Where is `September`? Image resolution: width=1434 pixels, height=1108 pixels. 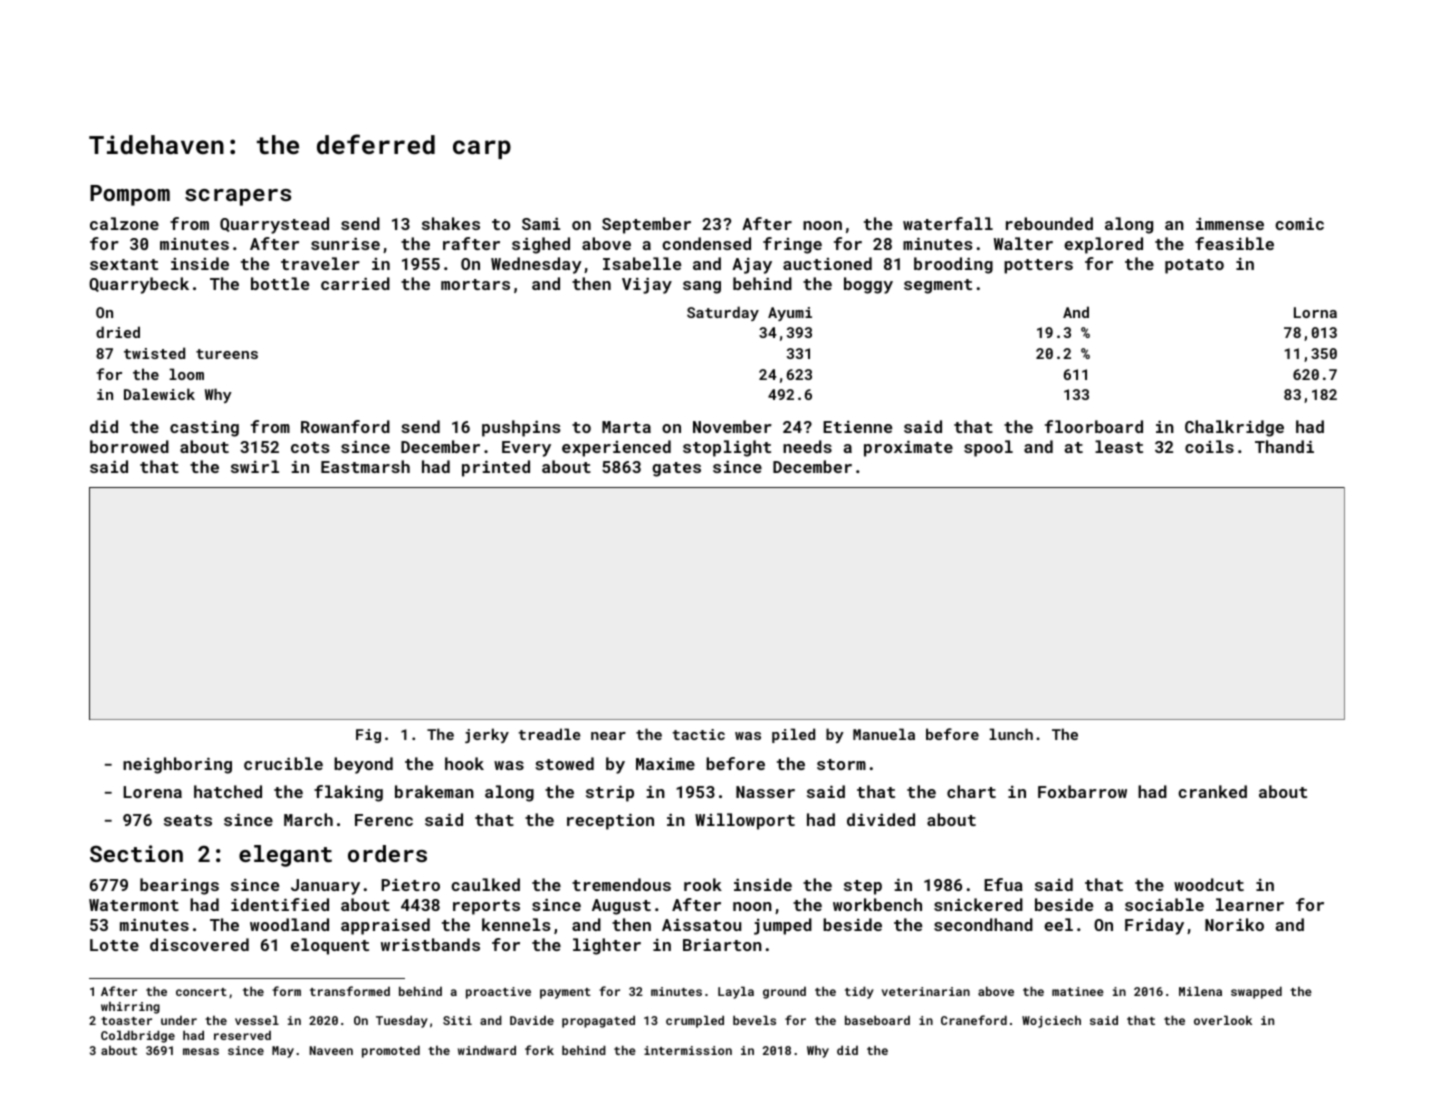 September is located at coordinates (646, 225).
